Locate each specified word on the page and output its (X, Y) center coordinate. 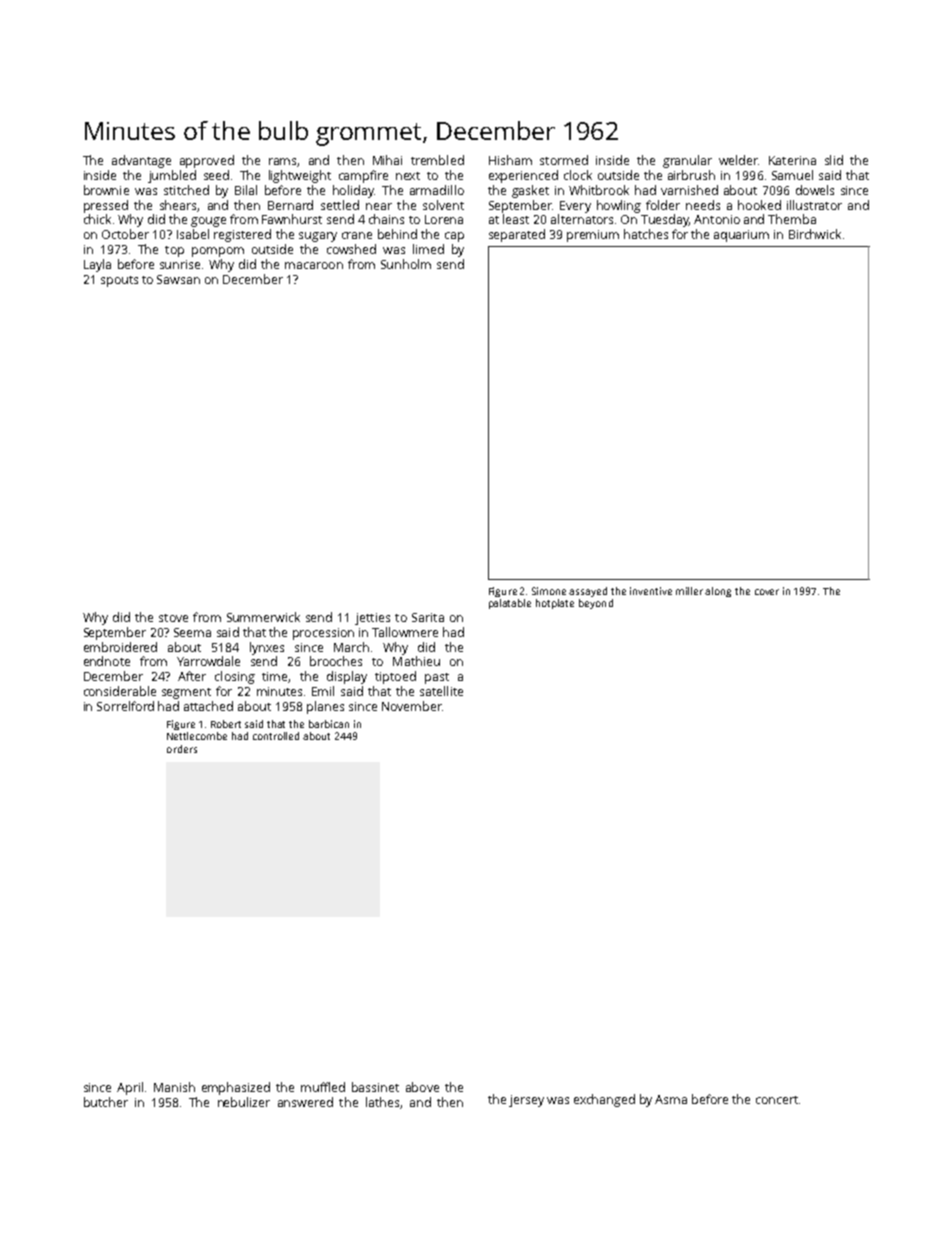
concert (777, 1100)
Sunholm (406, 264)
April (130, 1088)
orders (182, 749)
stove (173, 618)
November (412, 706)
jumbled (172, 176)
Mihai (387, 160)
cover (767, 592)
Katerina (792, 160)
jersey (526, 1101)
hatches (646, 234)
